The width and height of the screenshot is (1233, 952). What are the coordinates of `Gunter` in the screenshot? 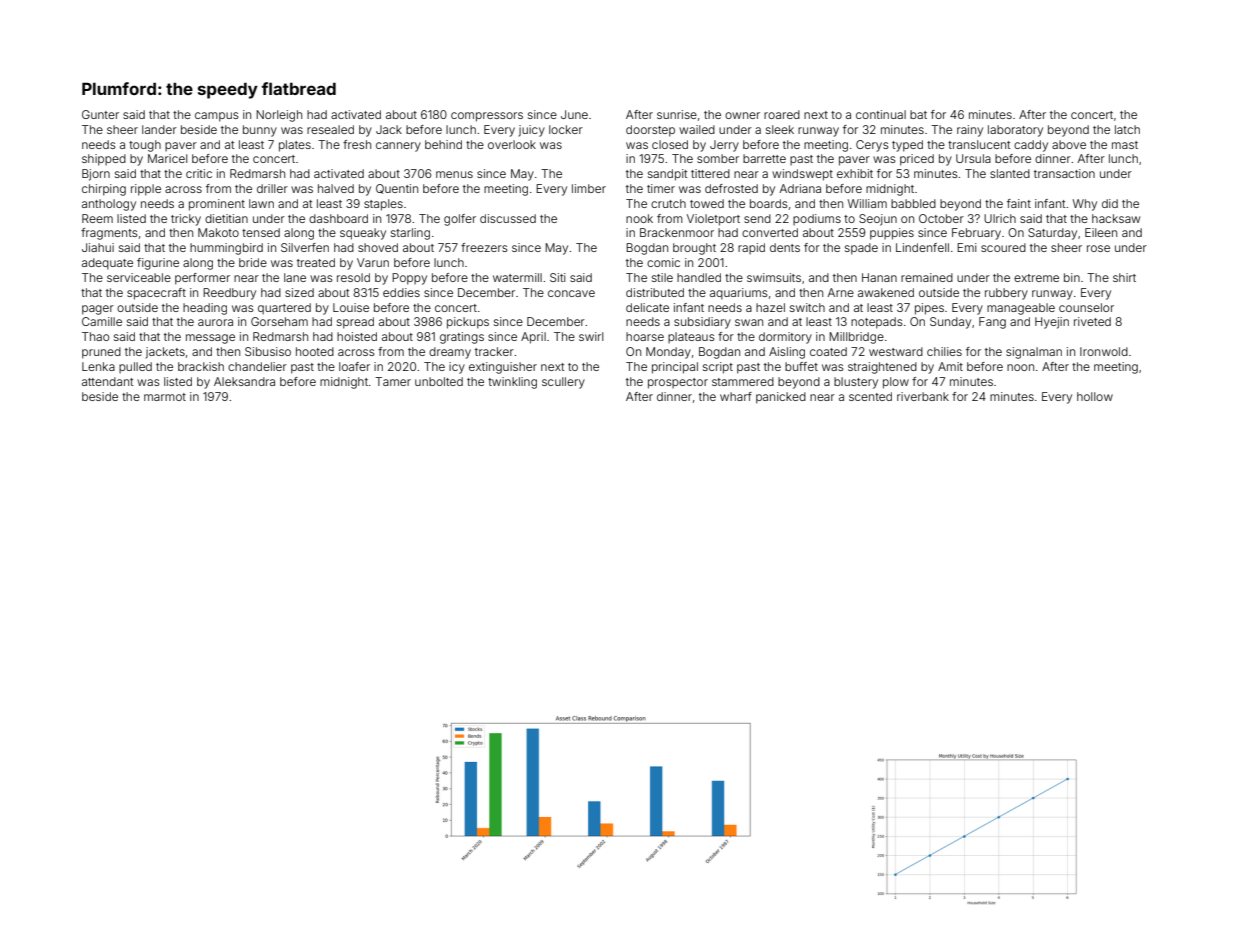 It's located at (100, 114).
